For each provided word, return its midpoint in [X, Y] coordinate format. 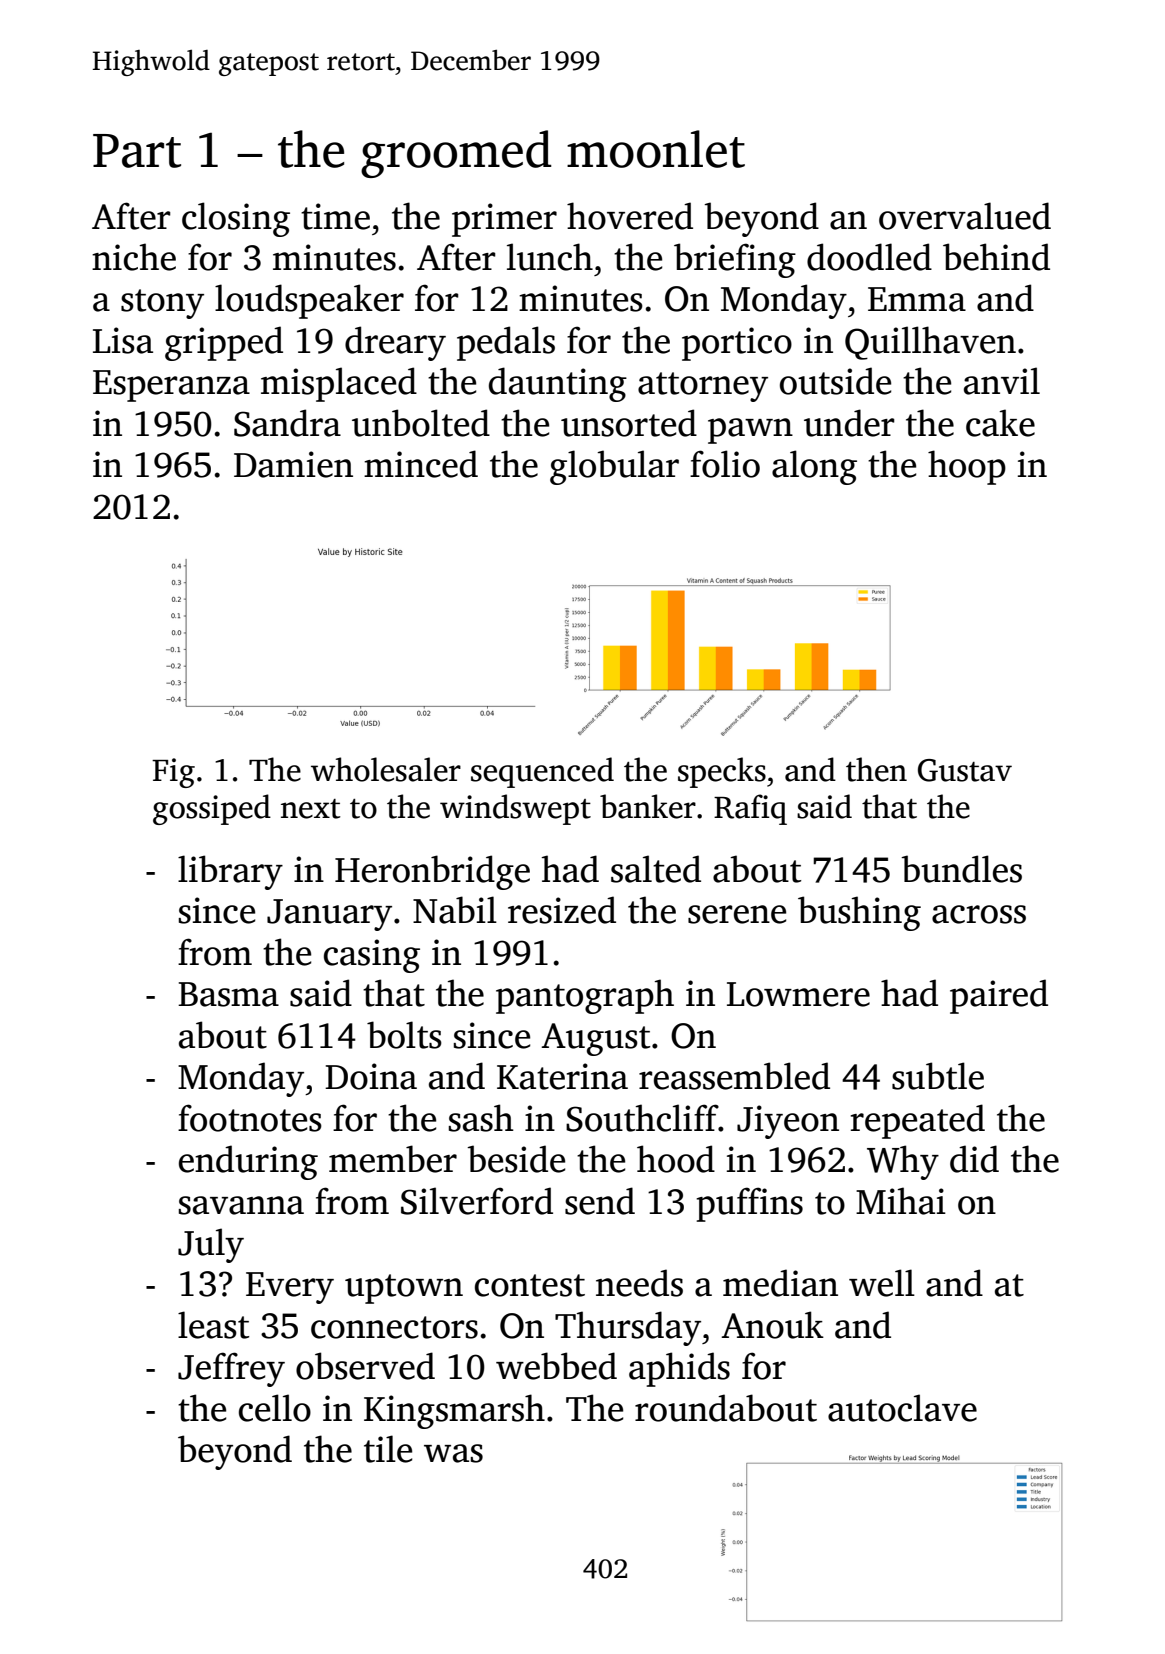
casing [372, 956]
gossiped [212, 809]
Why [903, 1162]
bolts [404, 1035]
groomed [456, 154]
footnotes [250, 1118]
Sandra [287, 423]
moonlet [656, 149]
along [814, 467]
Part [137, 151]
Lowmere [798, 994]
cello [275, 1408]
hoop [967, 467]
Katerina [562, 1076]
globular [614, 467]
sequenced [542, 772]
